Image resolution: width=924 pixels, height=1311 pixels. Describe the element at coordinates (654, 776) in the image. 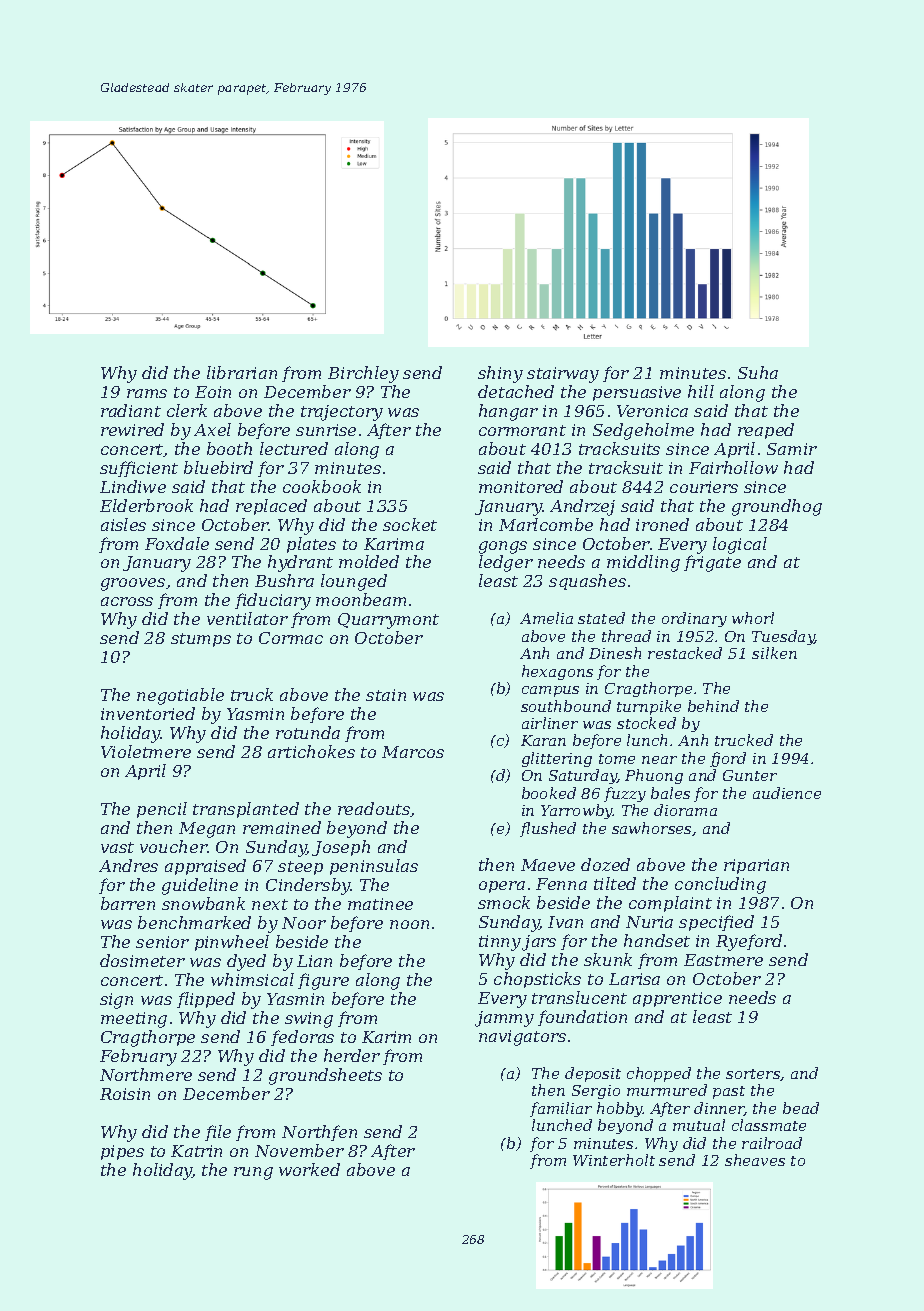

I see `Phuong` at that location.
